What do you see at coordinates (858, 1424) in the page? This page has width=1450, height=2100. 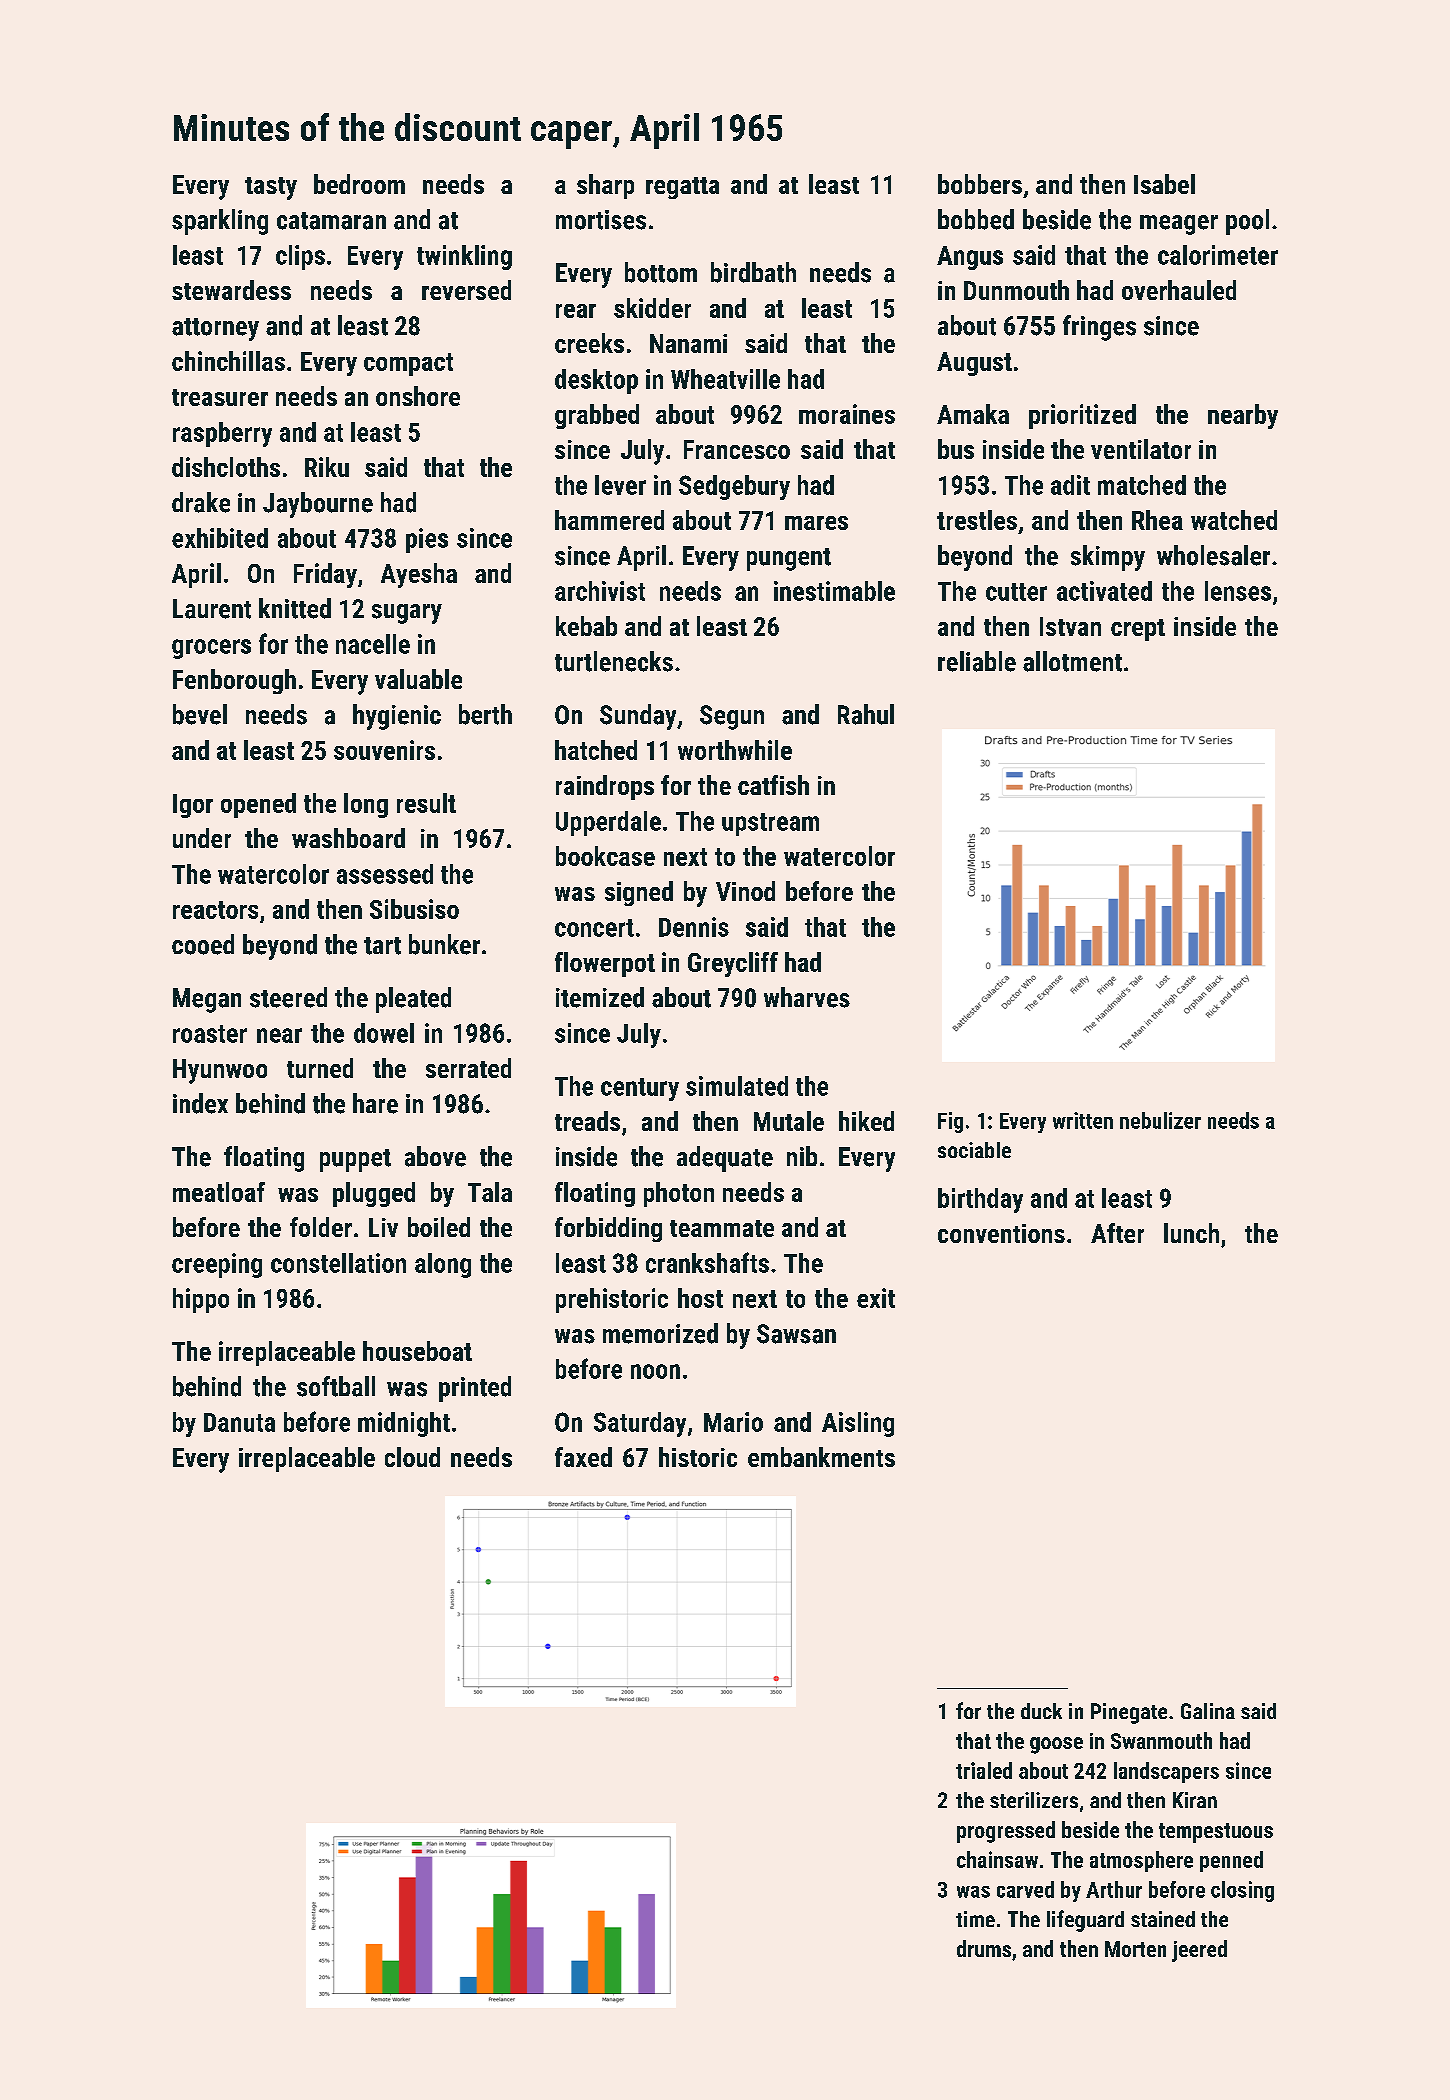 I see `Aisling` at bounding box center [858, 1424].
